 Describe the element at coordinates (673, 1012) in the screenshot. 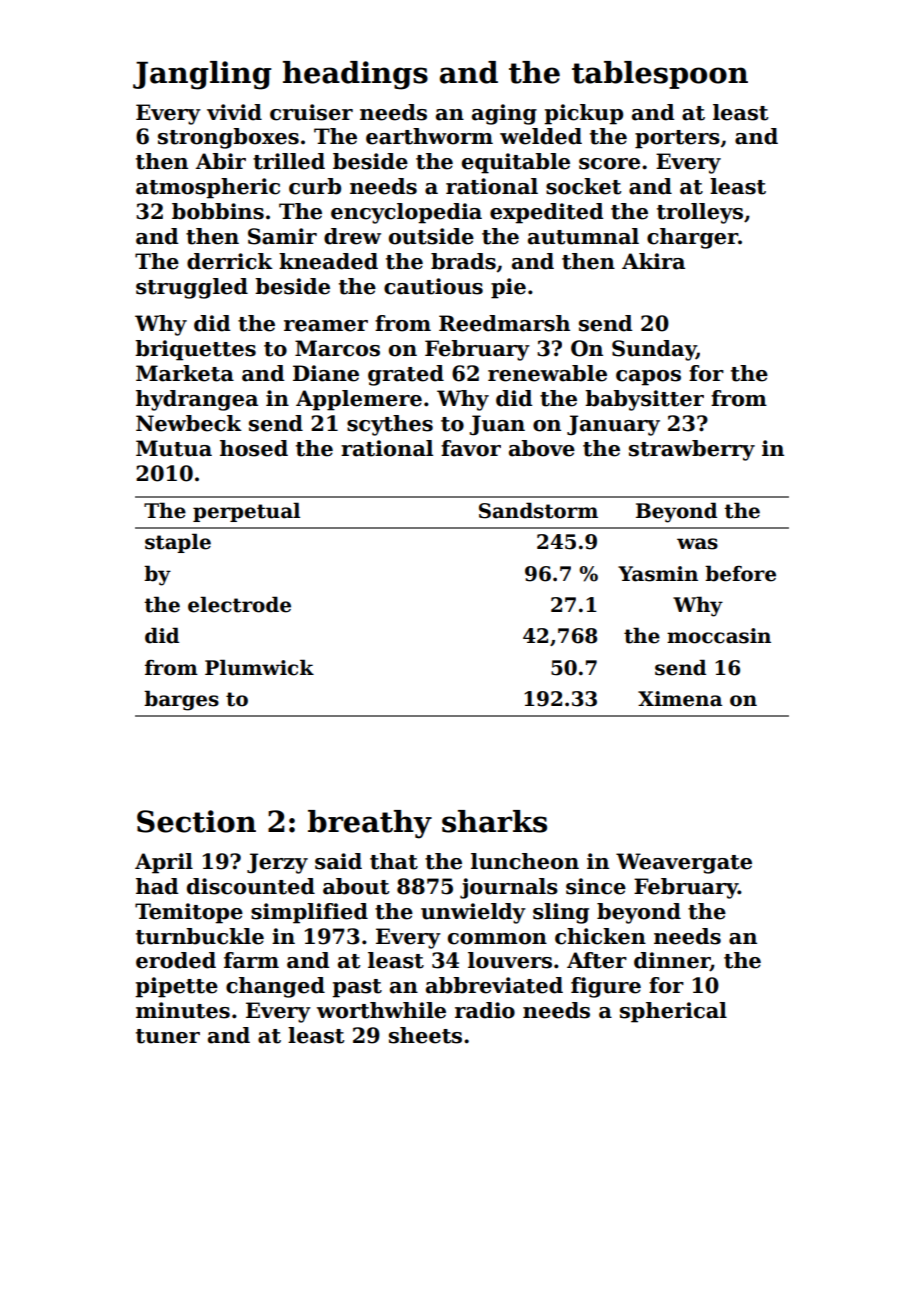

I see `spherical` at that location.
